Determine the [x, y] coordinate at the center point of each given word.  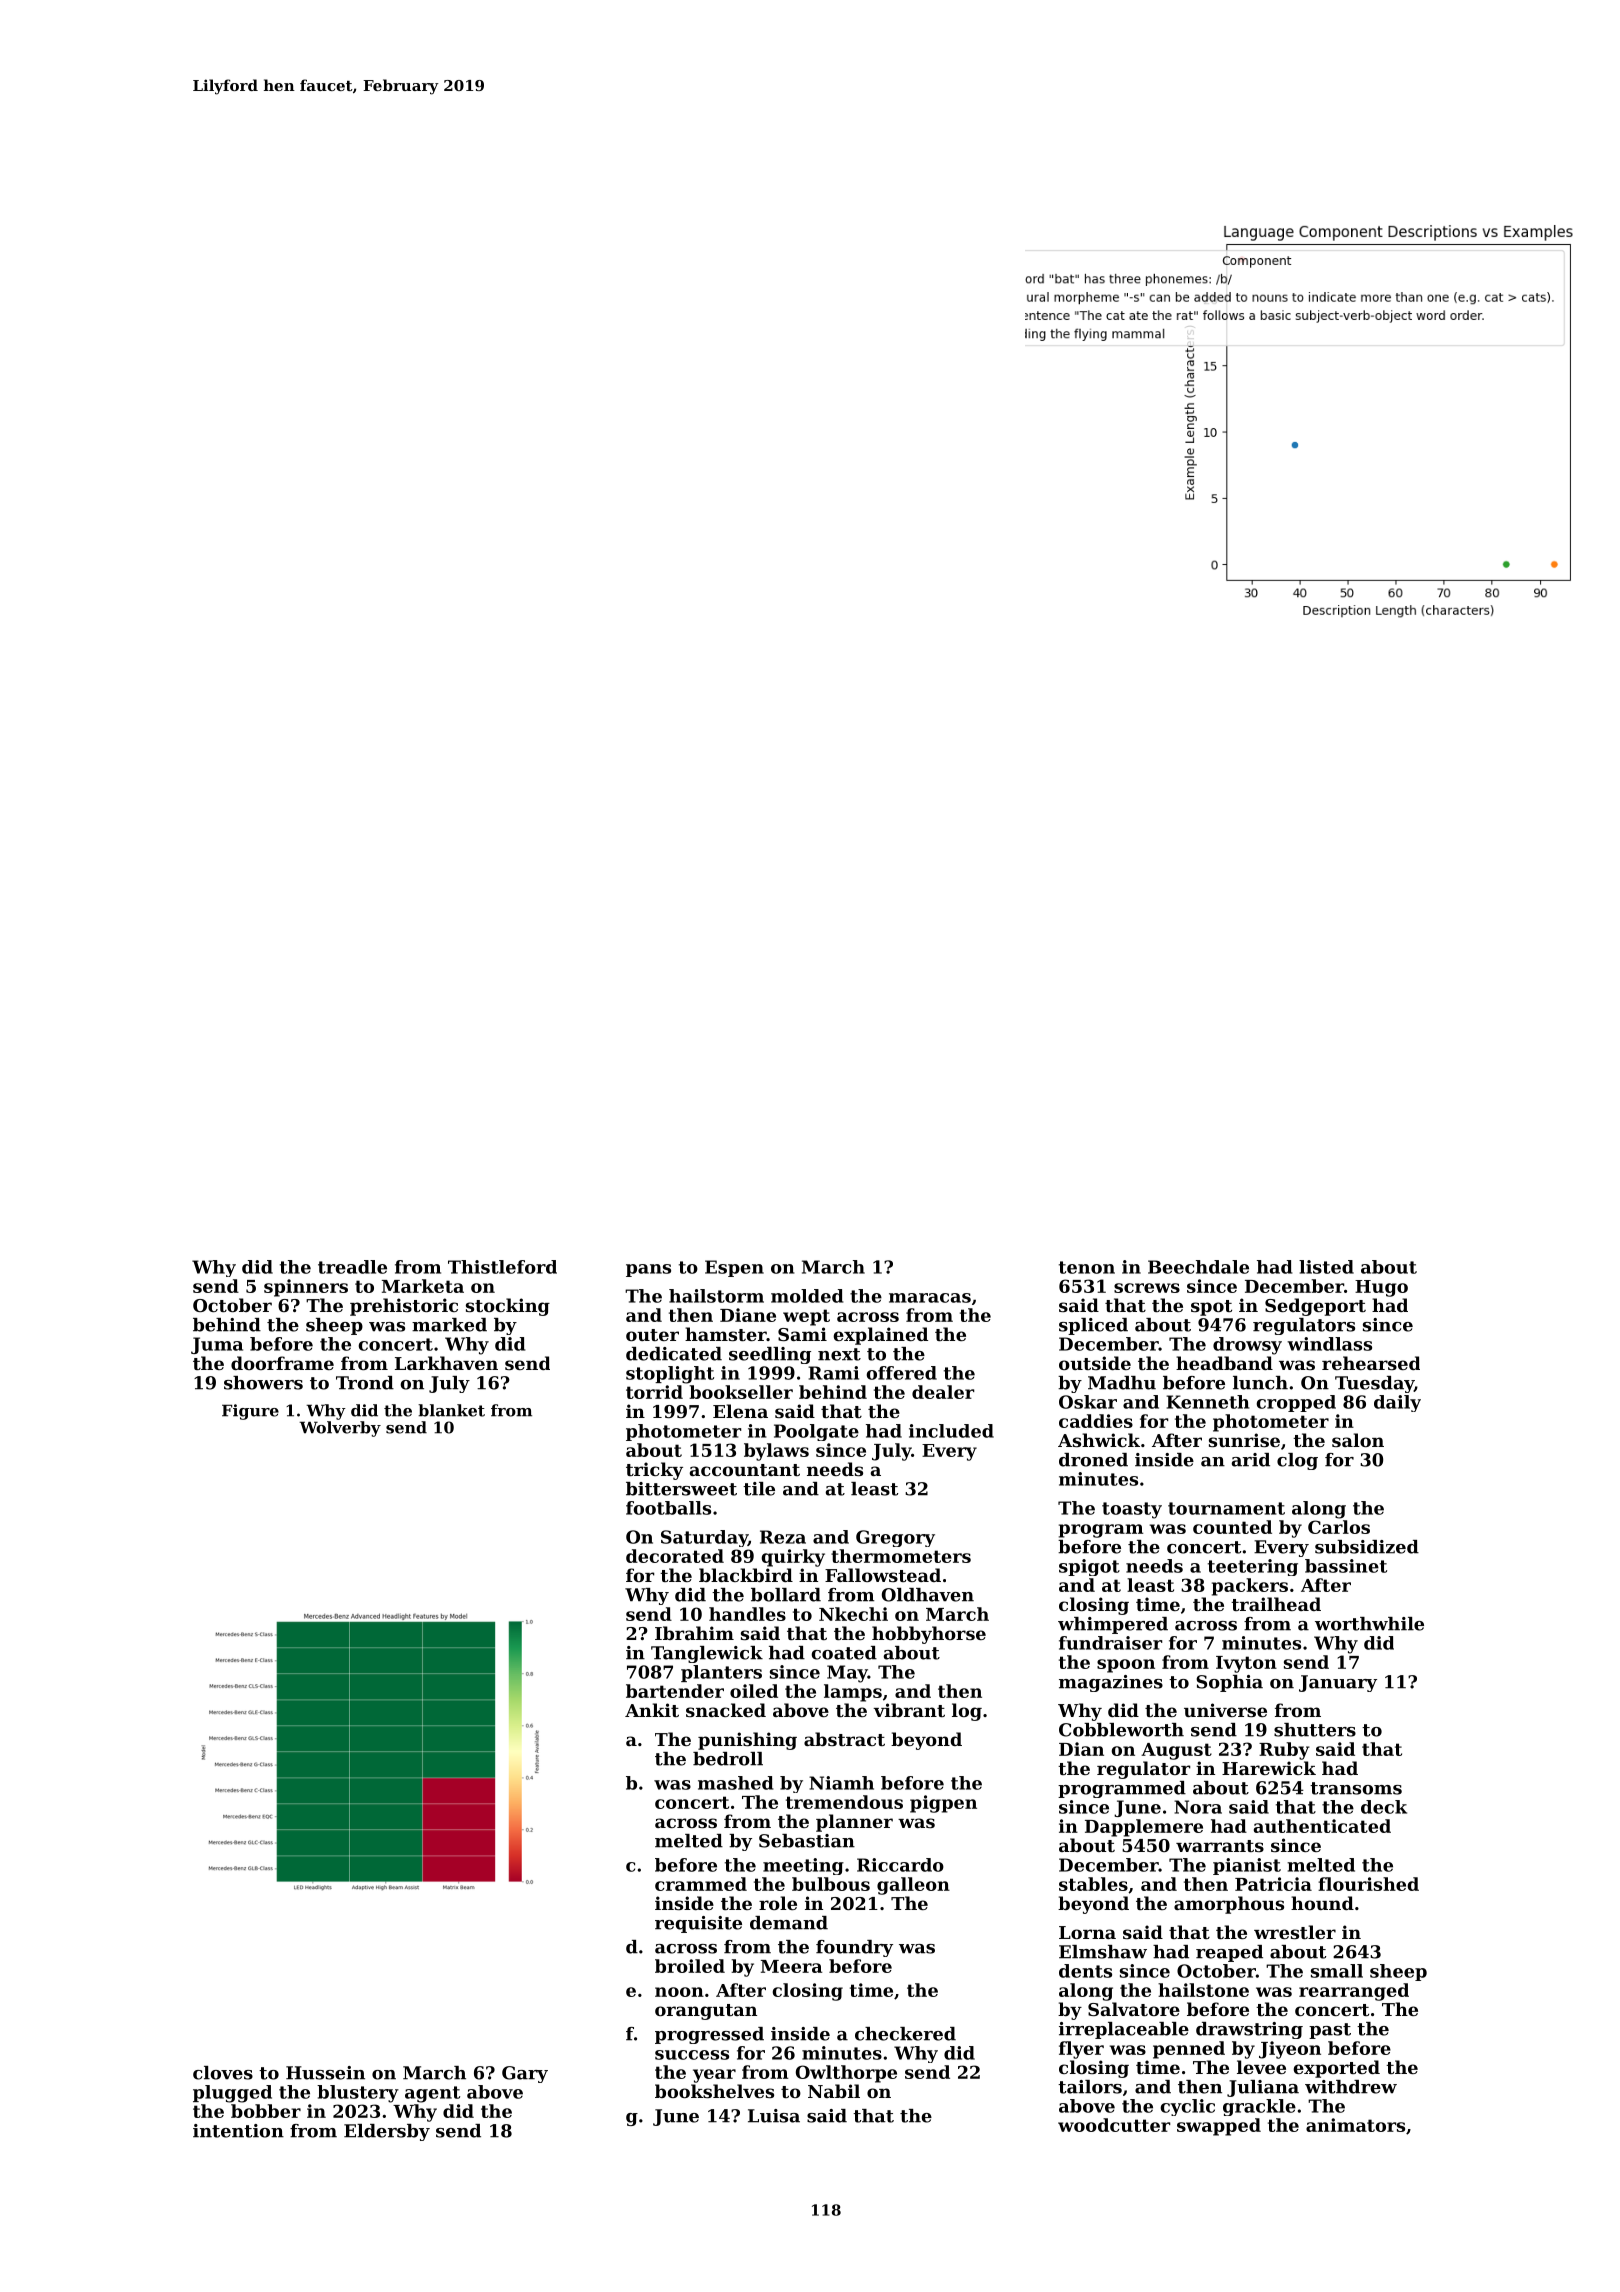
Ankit [652, 1710]
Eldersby [387, 2132]
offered [902, 1373]
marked [449, 1325]
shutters [1315, 1730]
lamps [853, 1693]
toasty [1132, 1510]
